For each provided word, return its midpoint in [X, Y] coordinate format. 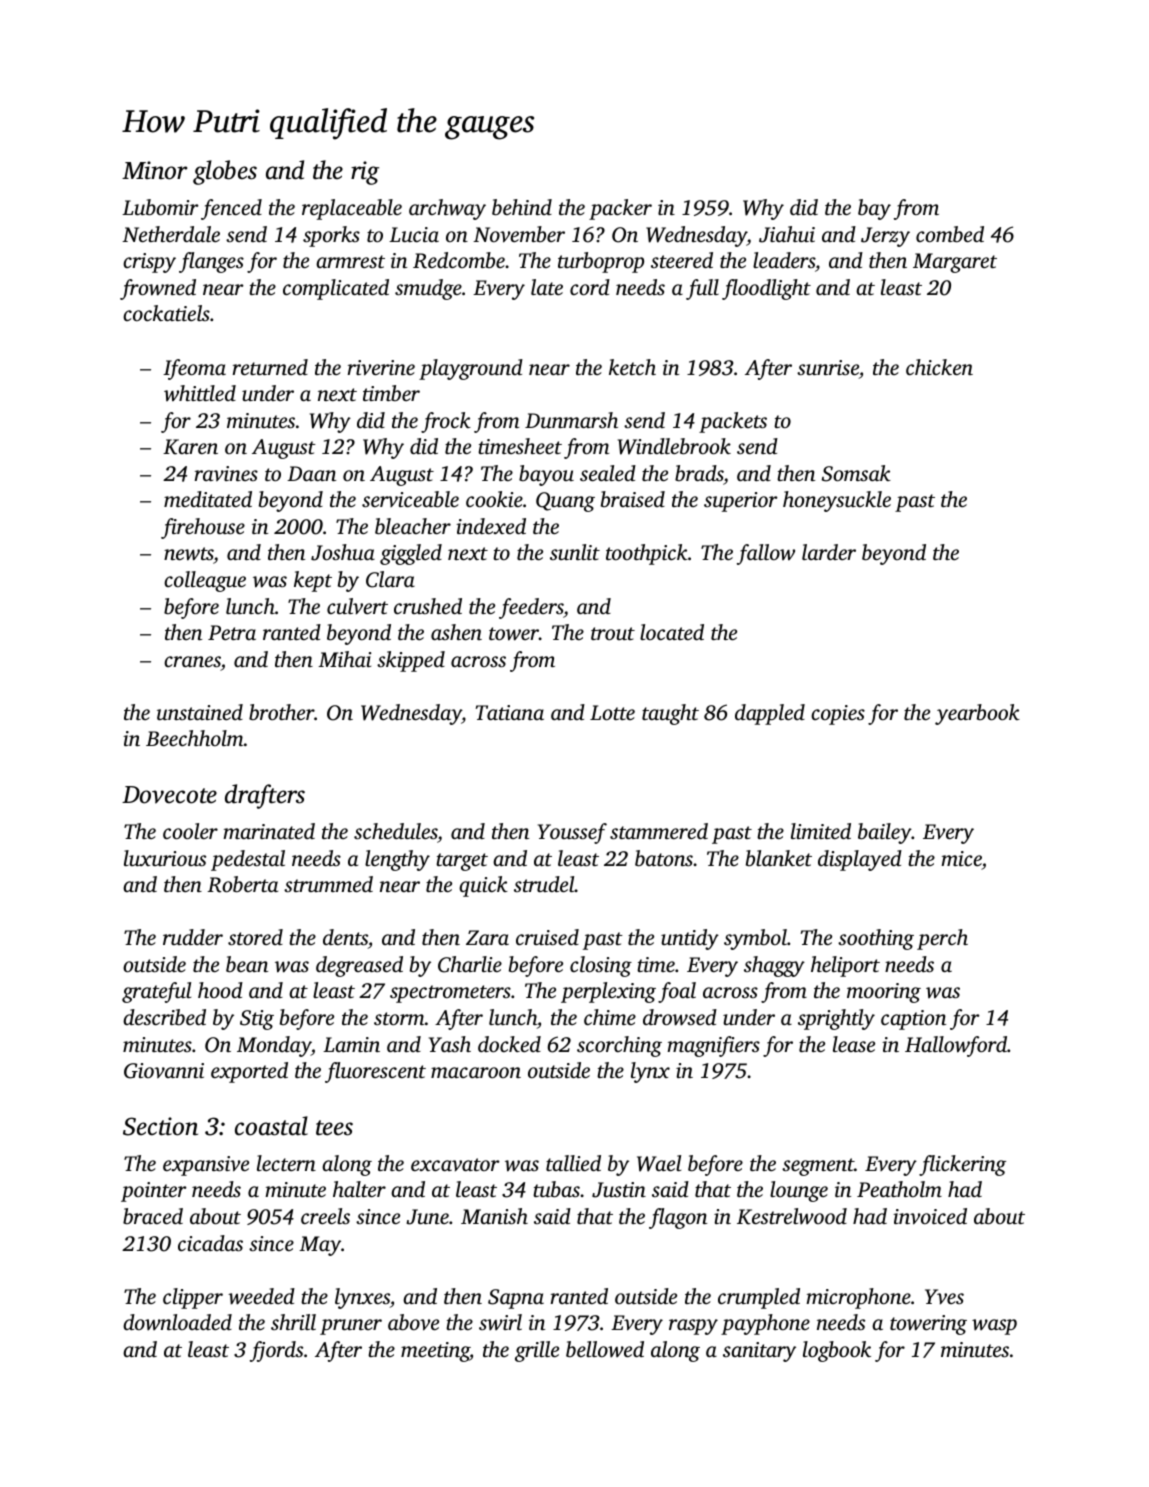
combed [950, 234]
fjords [276, 1351]
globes [225, 172]
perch [942, 939]
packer [620, 209]
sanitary [759, 1352]
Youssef [572, 833]
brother [281, 712]
